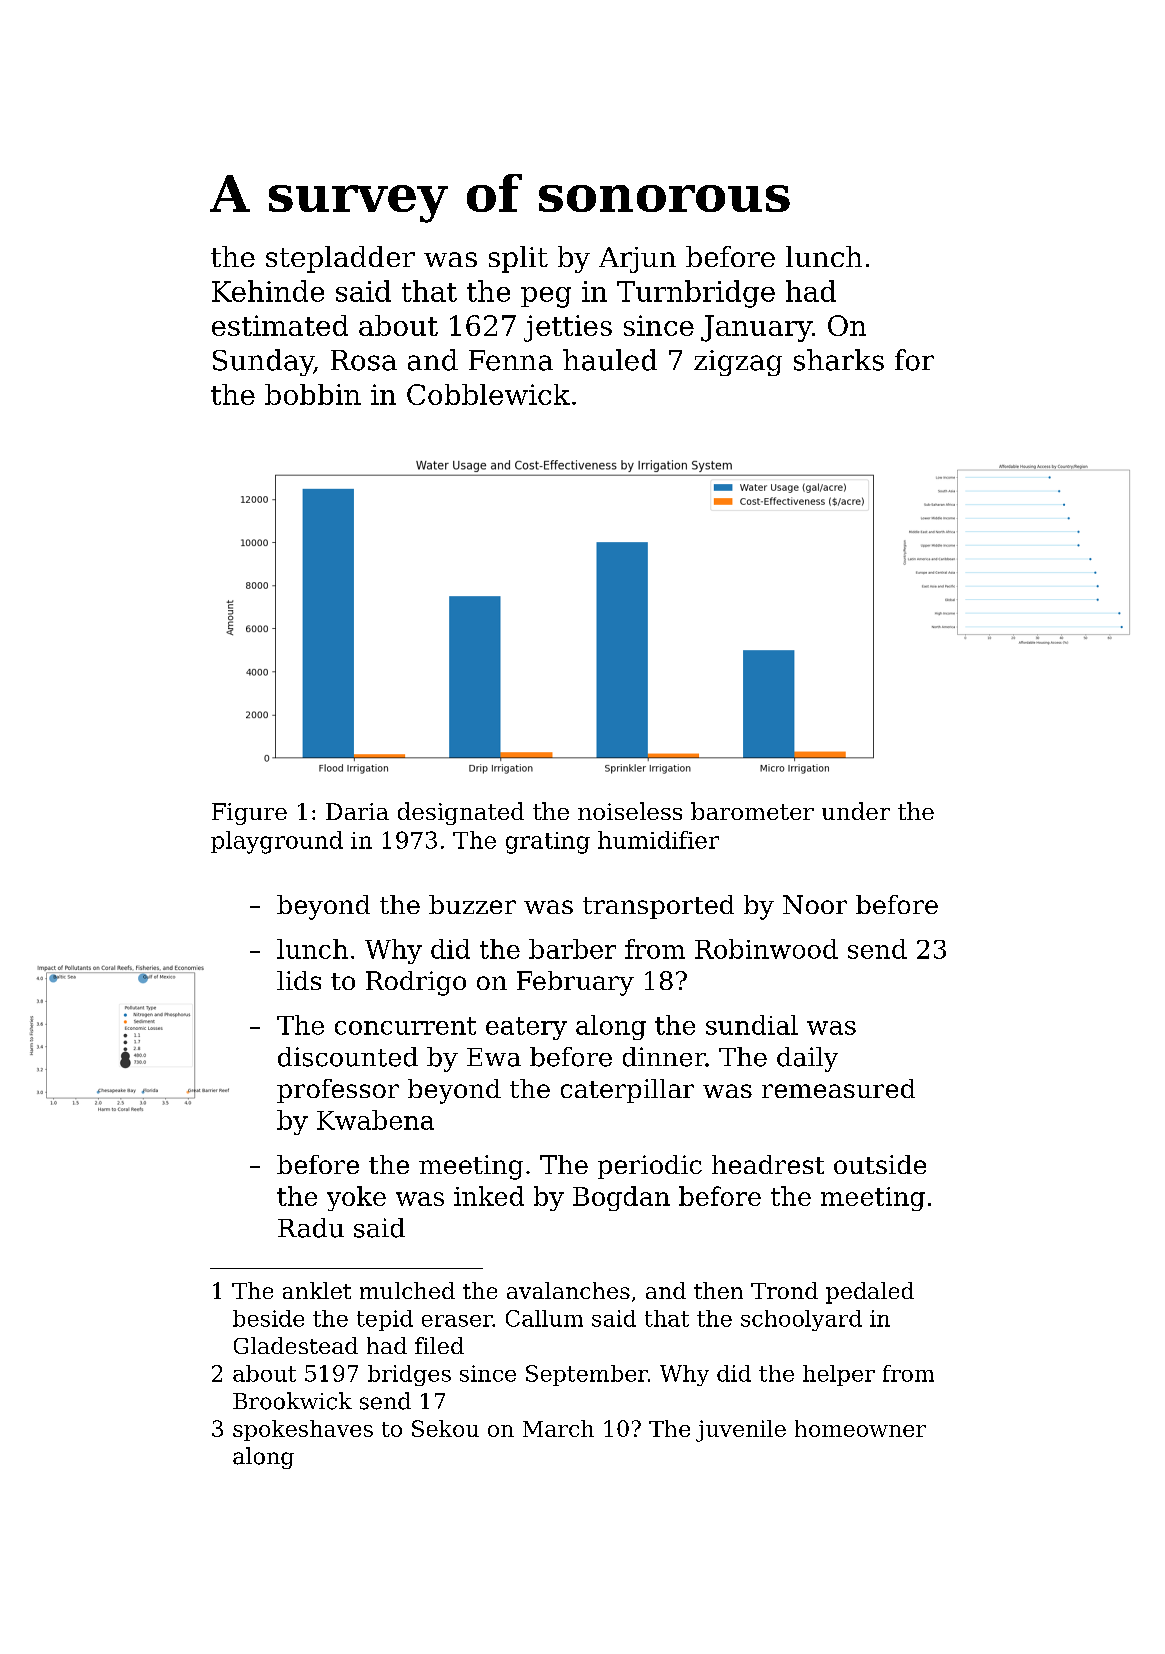 This page has width=1165, height=1654. Describe the element at coordinates (303, 1430) in the page. I see `spokeshaves` at that location.
